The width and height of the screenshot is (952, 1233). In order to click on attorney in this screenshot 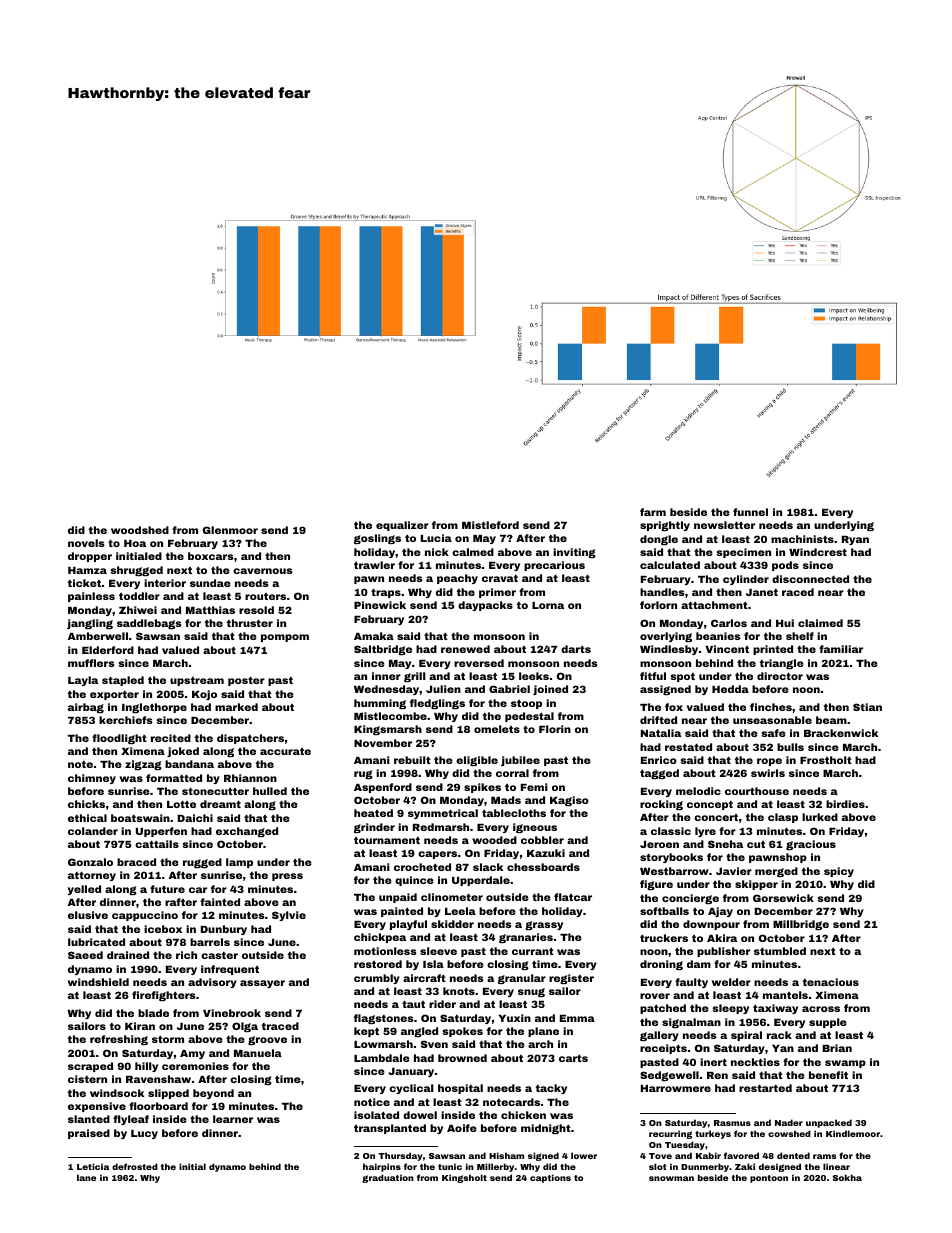, I will do `click(92, 876)`.
